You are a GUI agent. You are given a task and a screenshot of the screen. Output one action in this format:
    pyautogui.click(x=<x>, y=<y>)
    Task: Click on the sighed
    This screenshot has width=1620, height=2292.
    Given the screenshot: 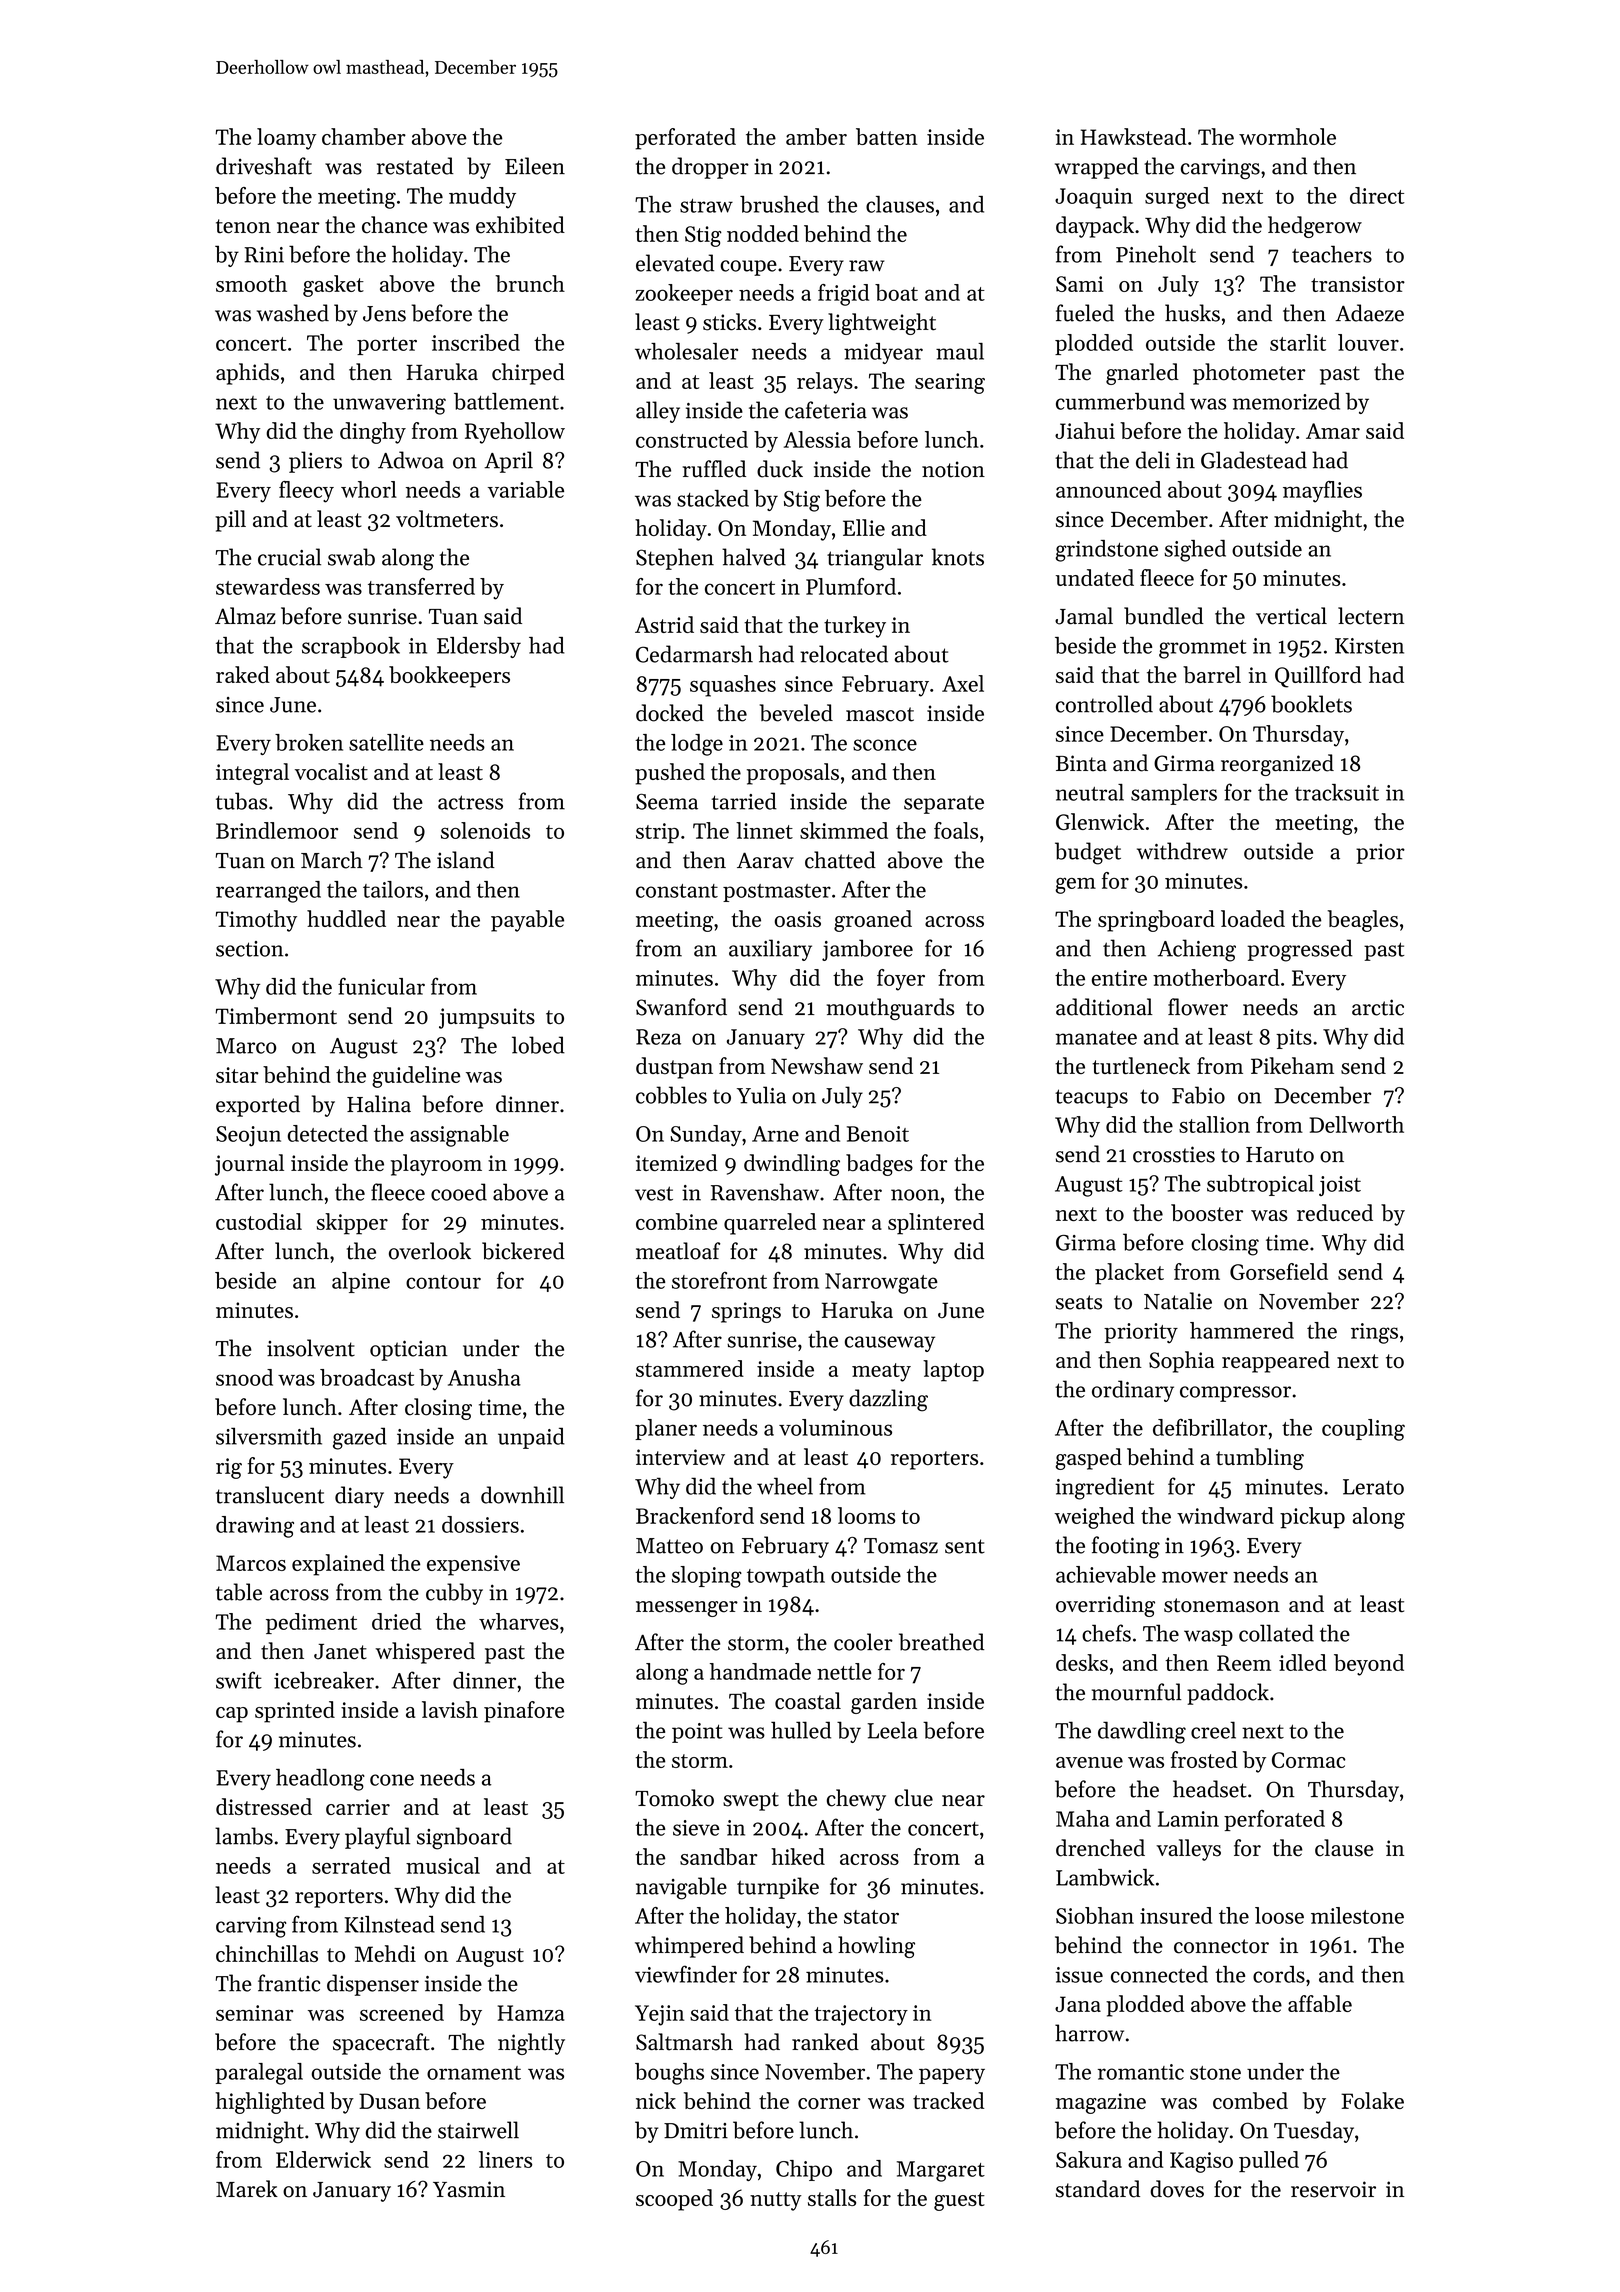 What is the action you would take?
    pyautogui.click(x=1195, y=551)
